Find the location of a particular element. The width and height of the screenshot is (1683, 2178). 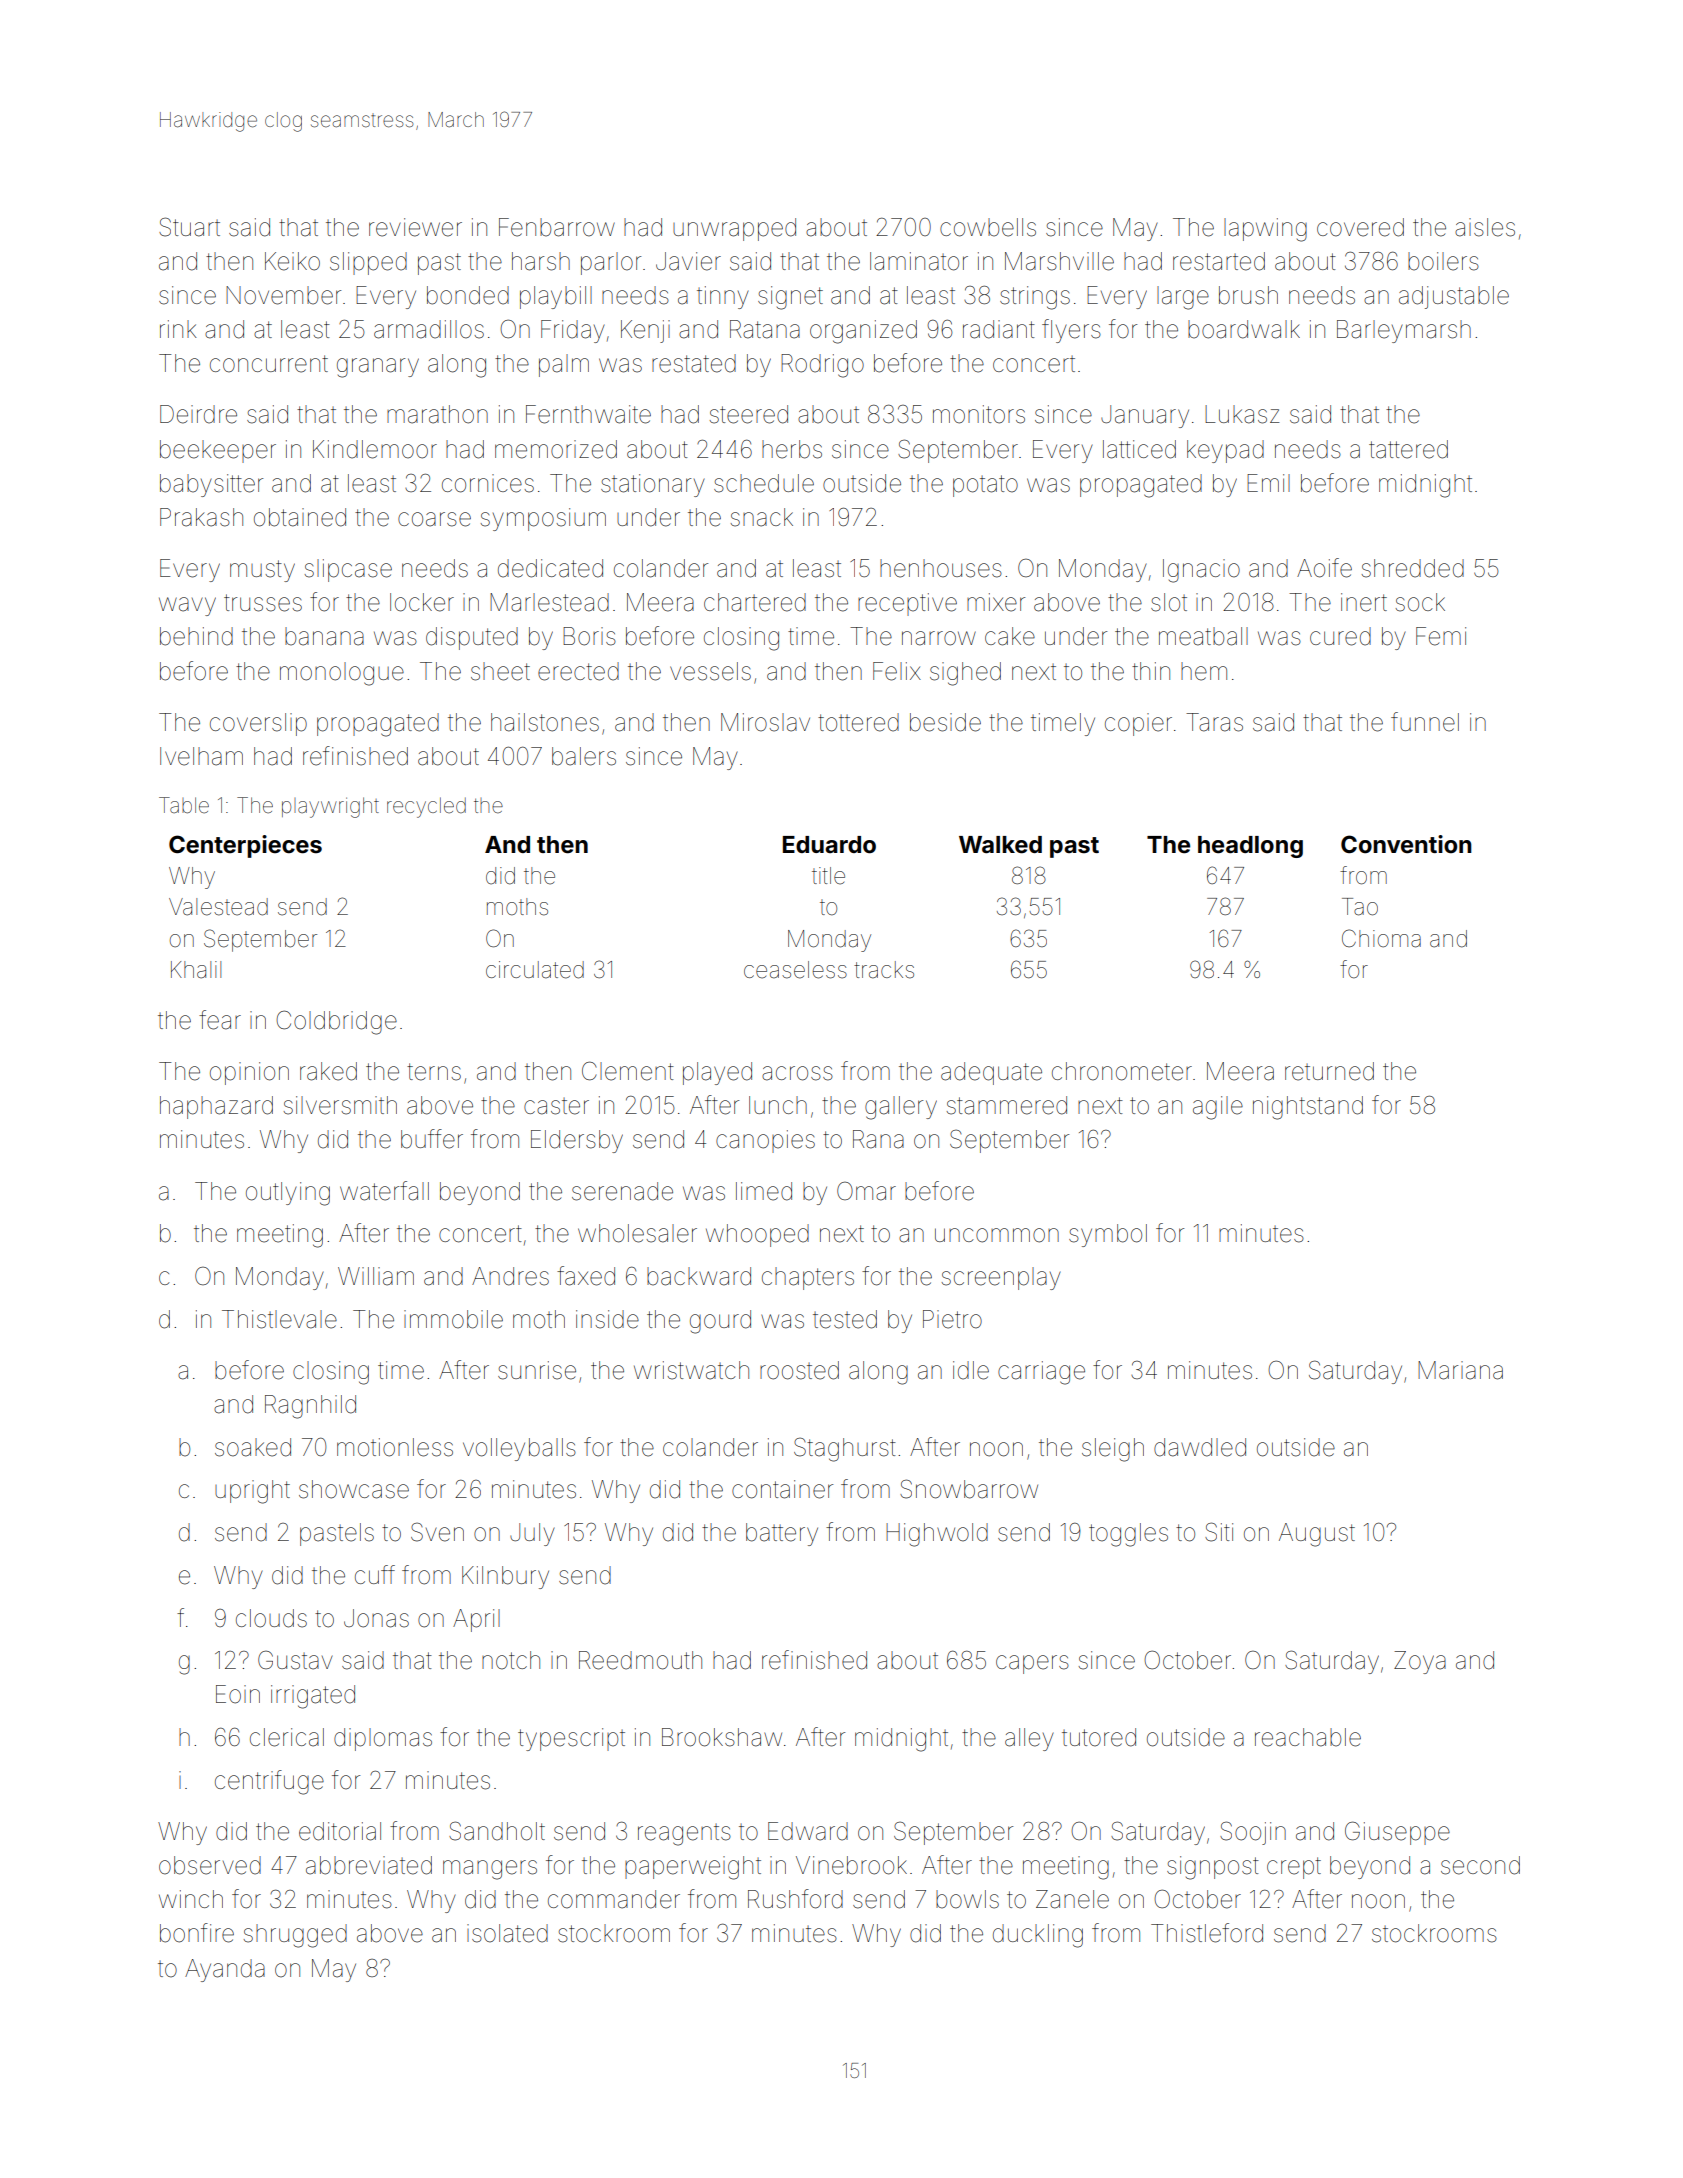

adequate is located at coordinates (991, 1073).
